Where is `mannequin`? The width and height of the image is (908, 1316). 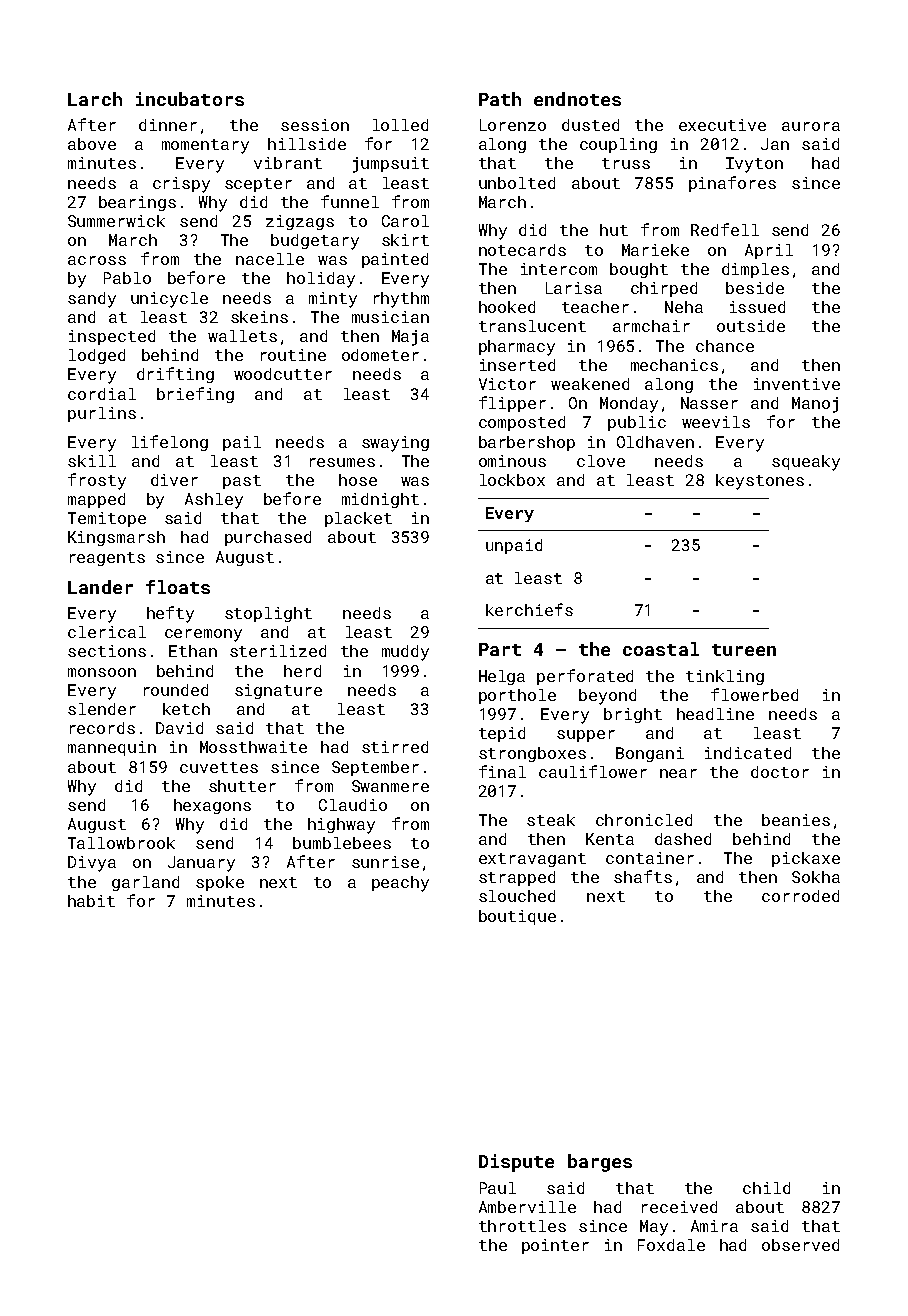 mannequin is located at coordinates (112, 748).
